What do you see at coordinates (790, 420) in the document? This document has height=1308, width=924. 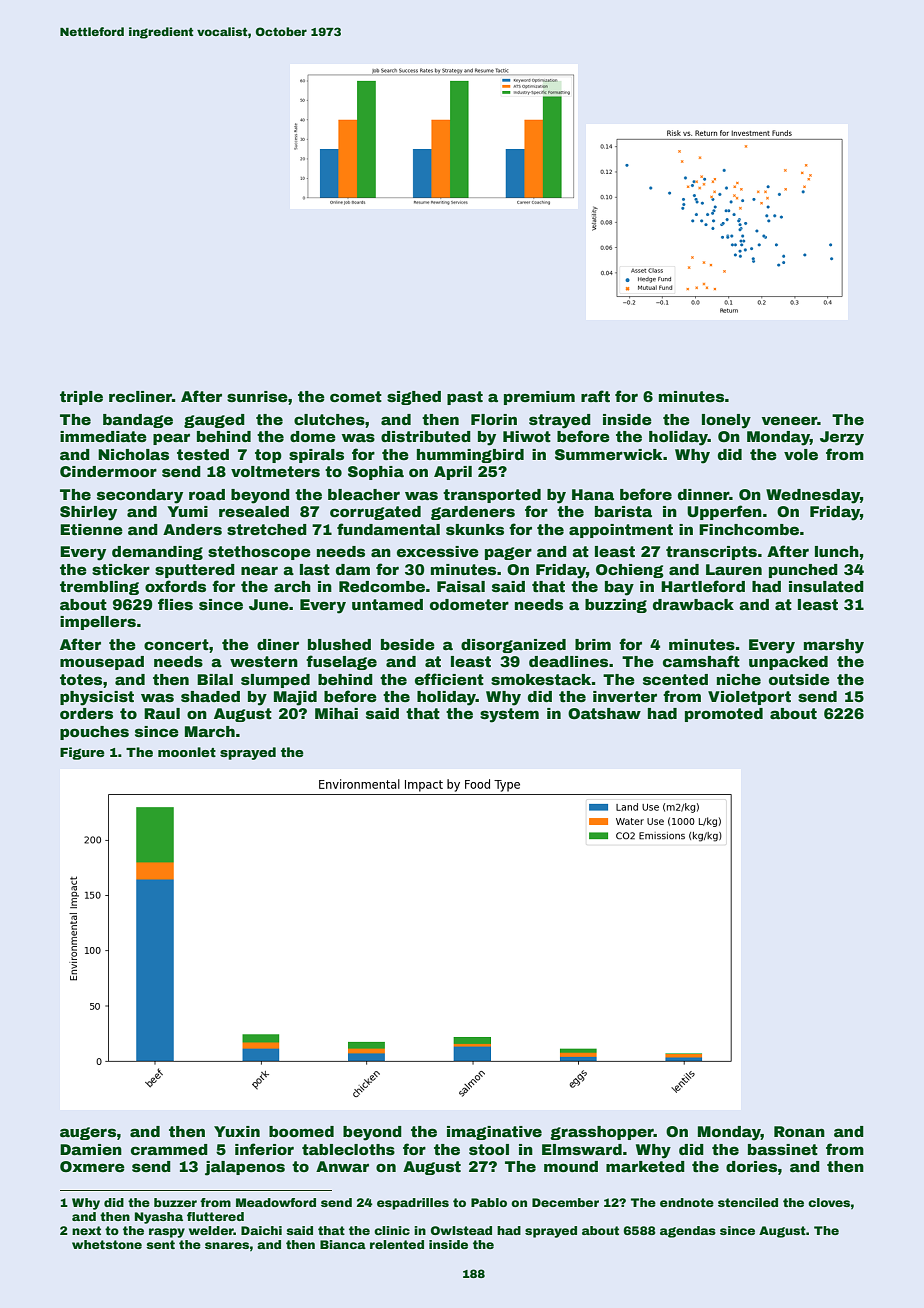 I see `veneer` at bounding box center [790, 420].
